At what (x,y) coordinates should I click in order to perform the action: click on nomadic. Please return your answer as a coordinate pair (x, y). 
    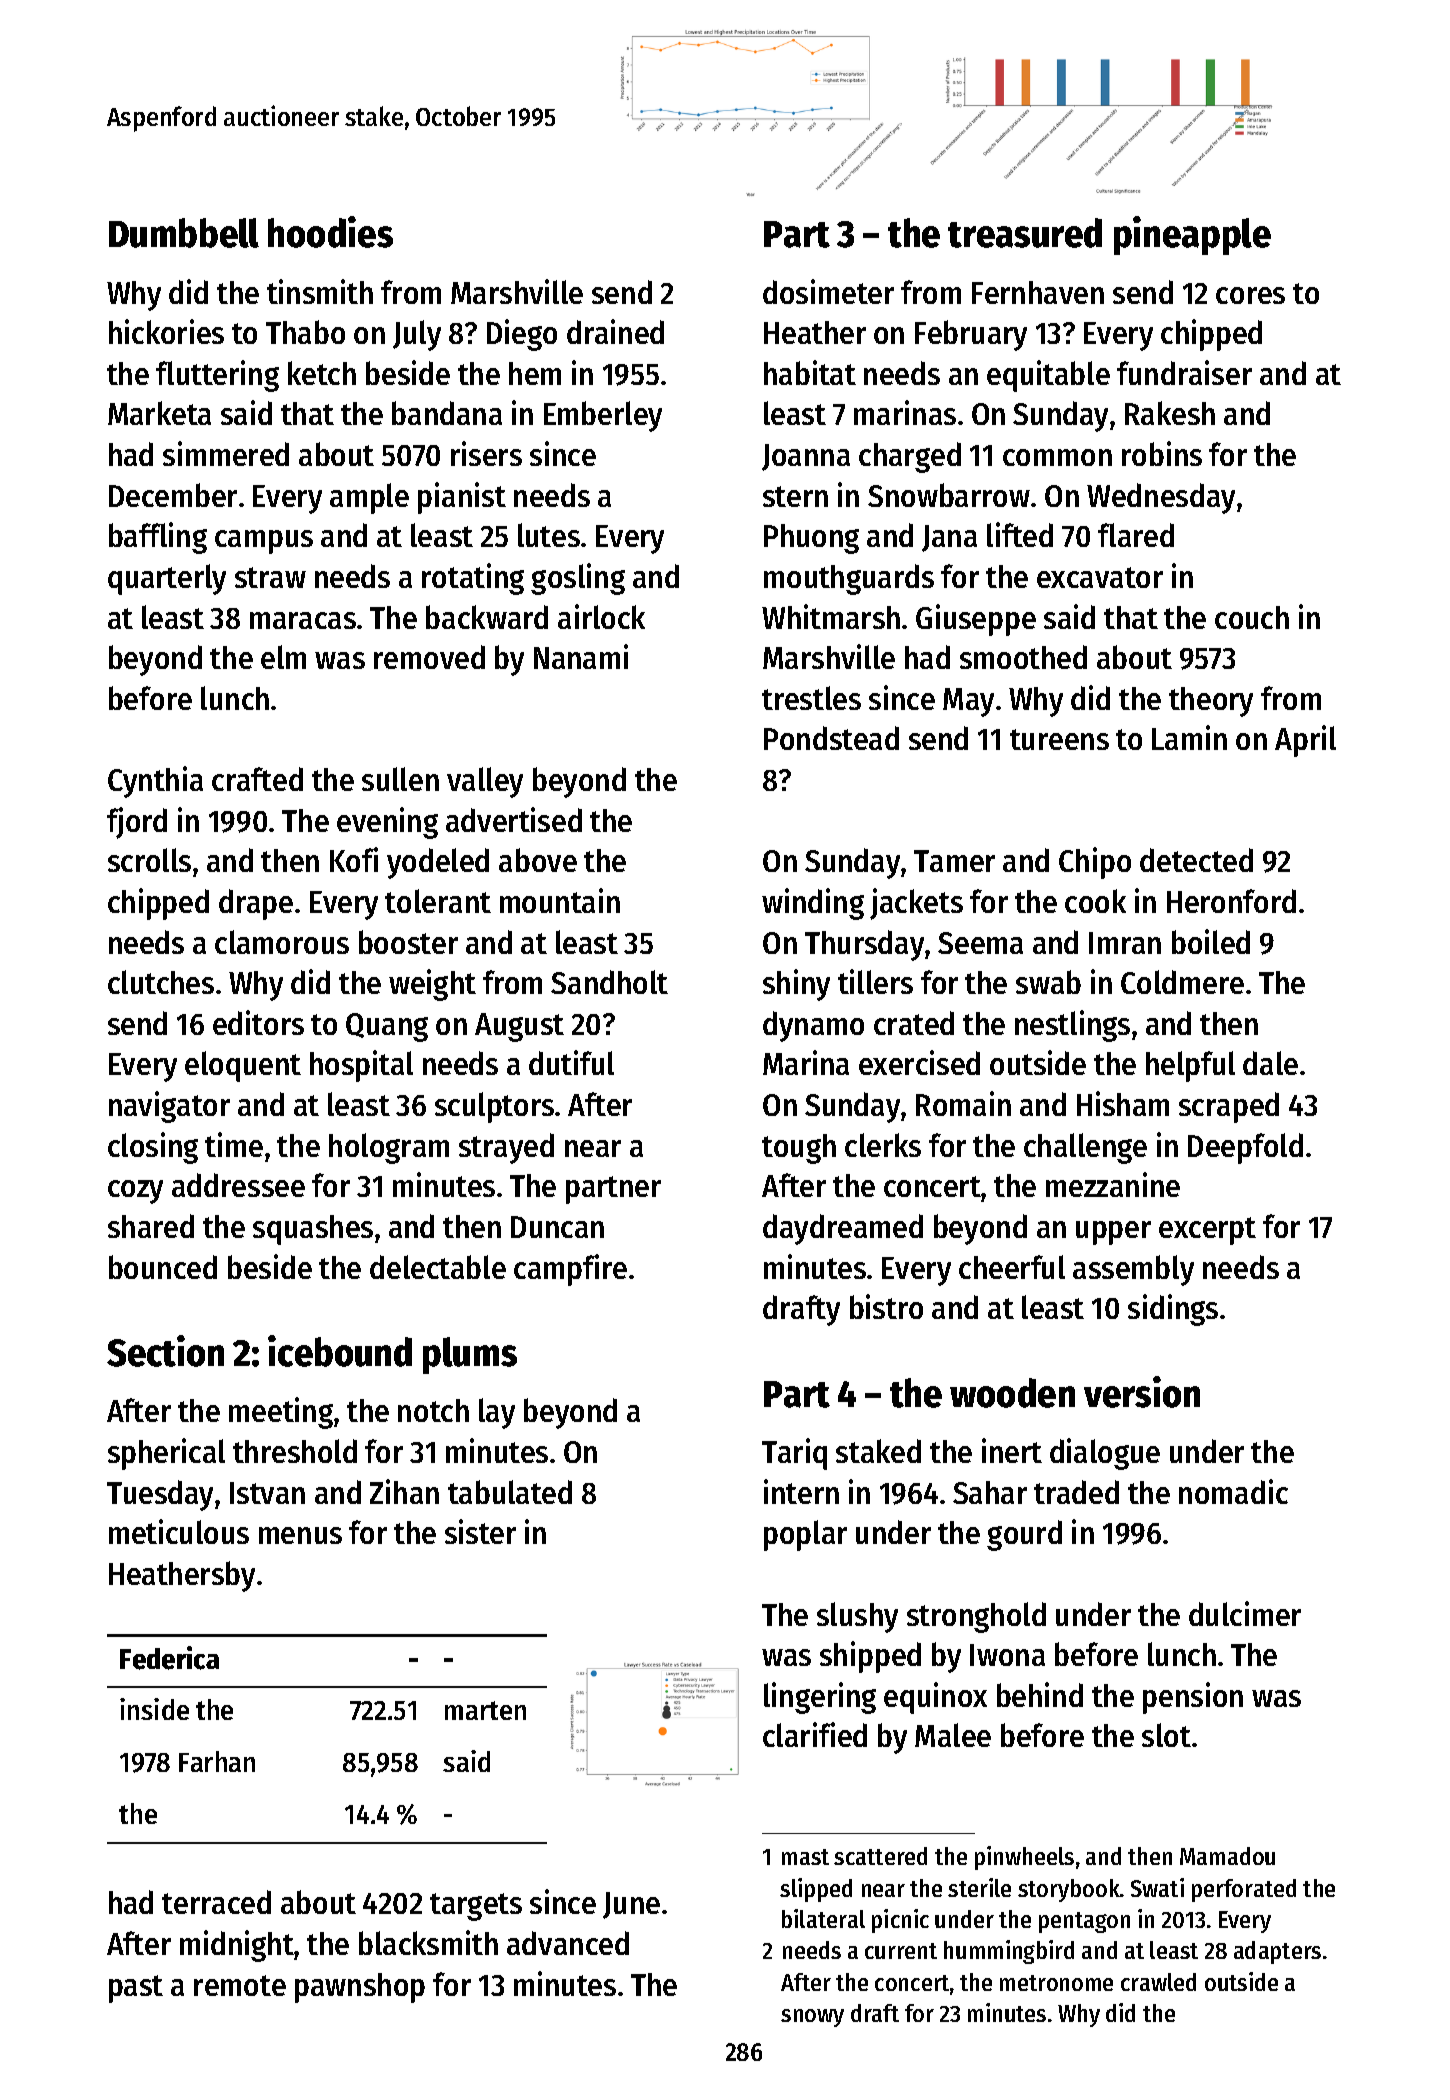
    Looking at the image, I should click on (1233, 1491).
